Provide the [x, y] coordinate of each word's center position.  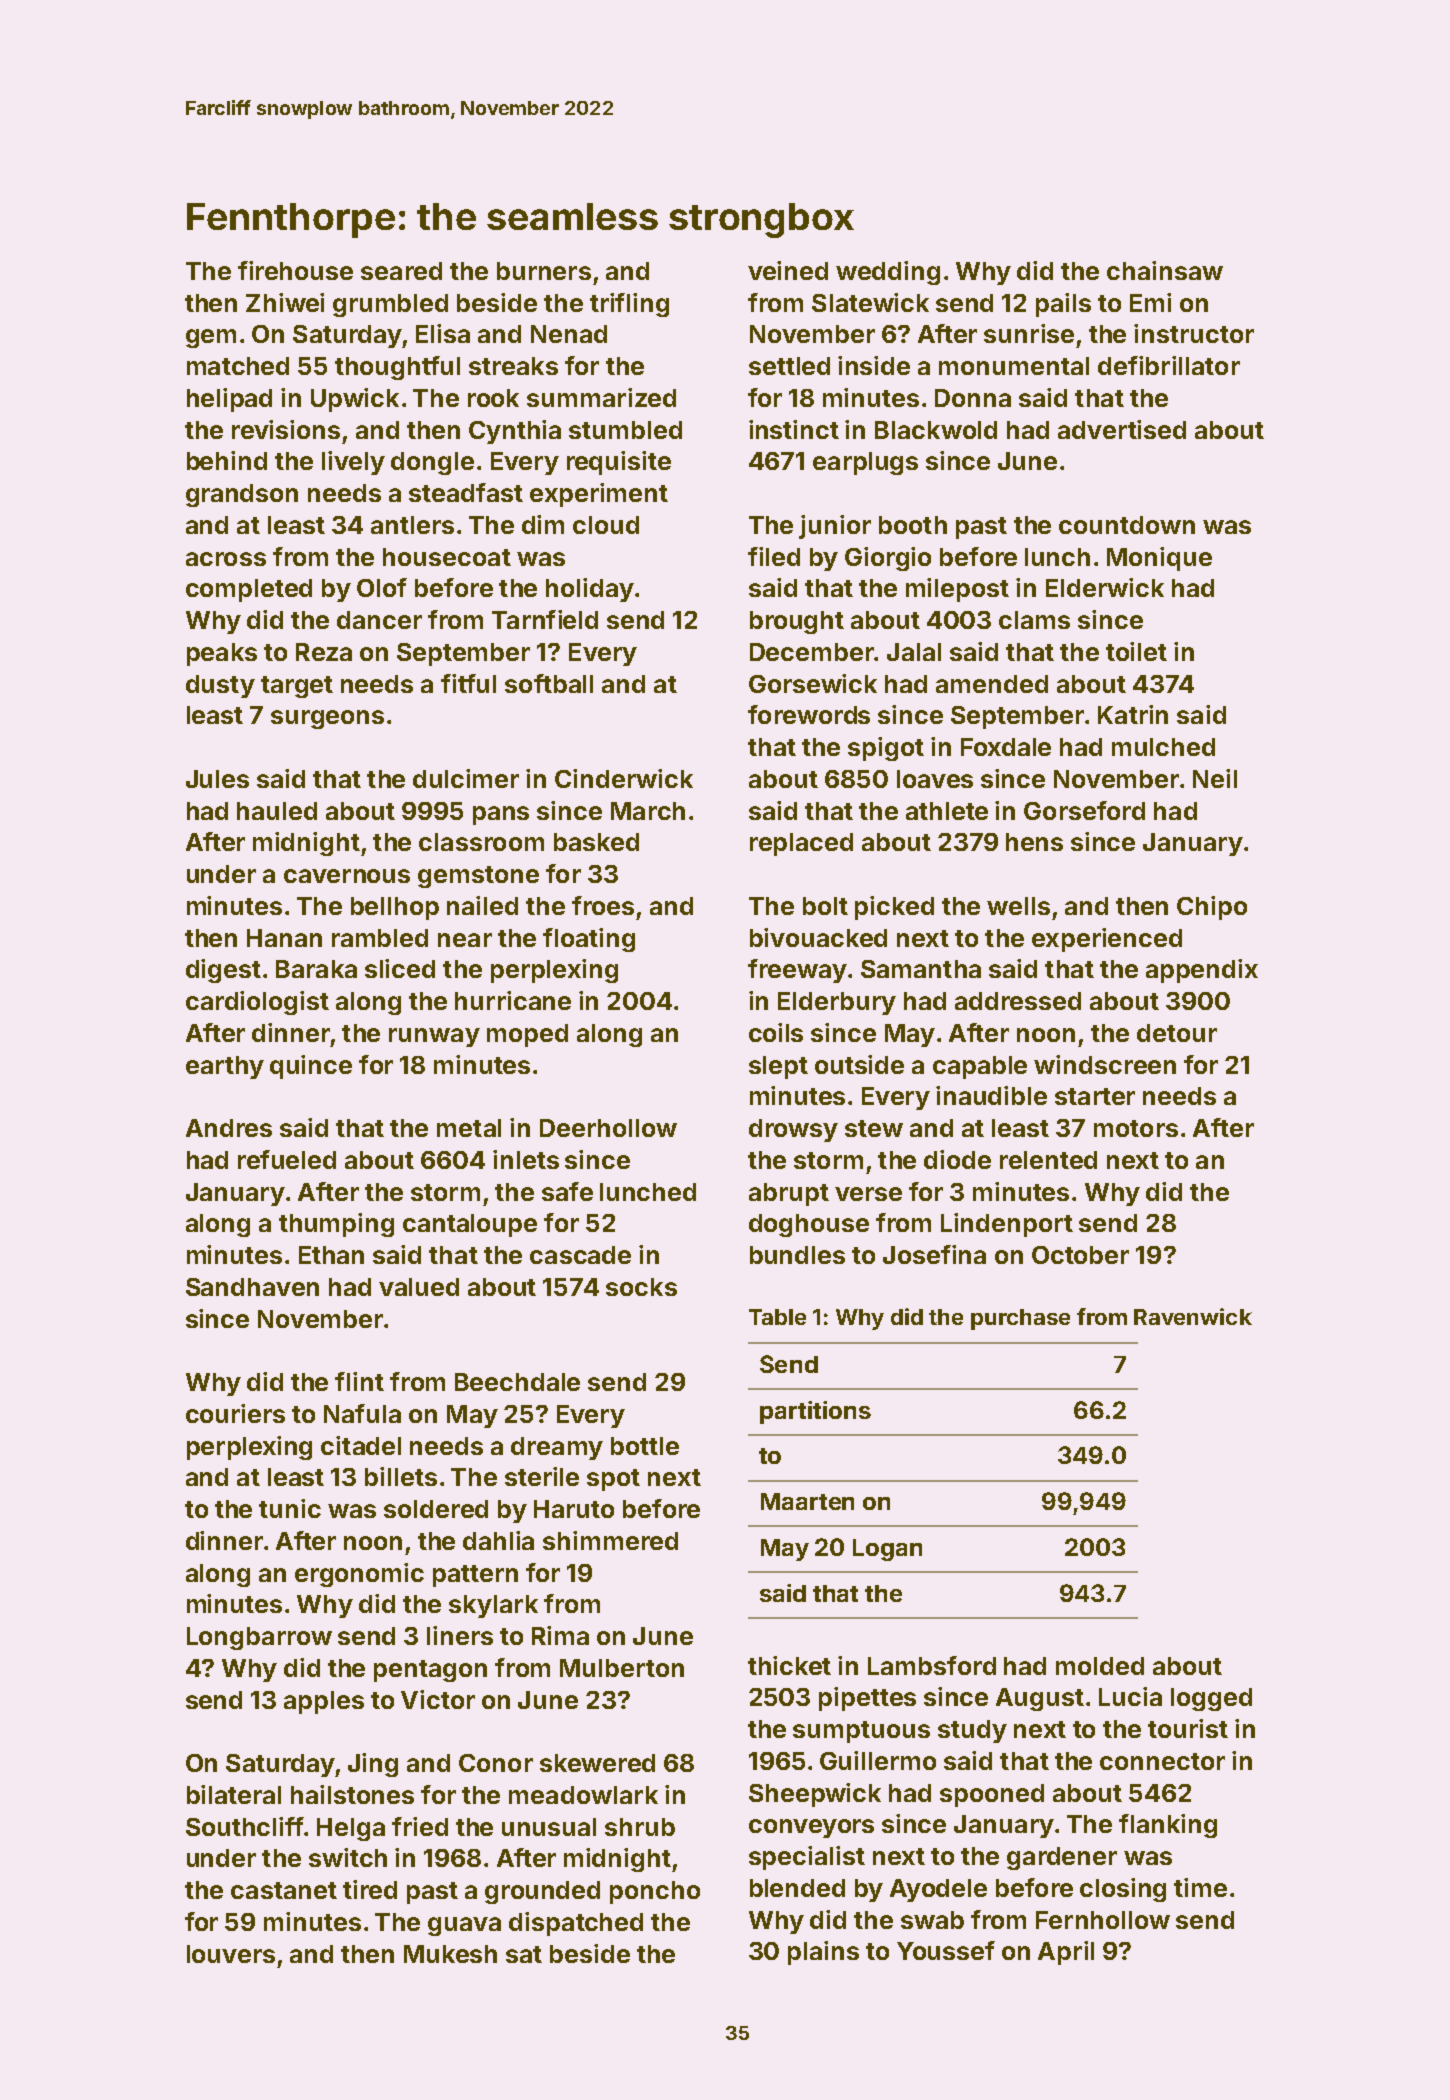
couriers [235, 1413]
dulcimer [466, 778]
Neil [1215, 778]
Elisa [443, 333]
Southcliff [245, 1826]
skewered [597, 1763]
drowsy [793, 1130]
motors [1136, 1128]
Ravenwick [1193, 1316]
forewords [809, 714]
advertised [1122, 429]
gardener [1062, 1858]
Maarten [807, 1501]
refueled [287, 1159]
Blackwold [936, 430]
